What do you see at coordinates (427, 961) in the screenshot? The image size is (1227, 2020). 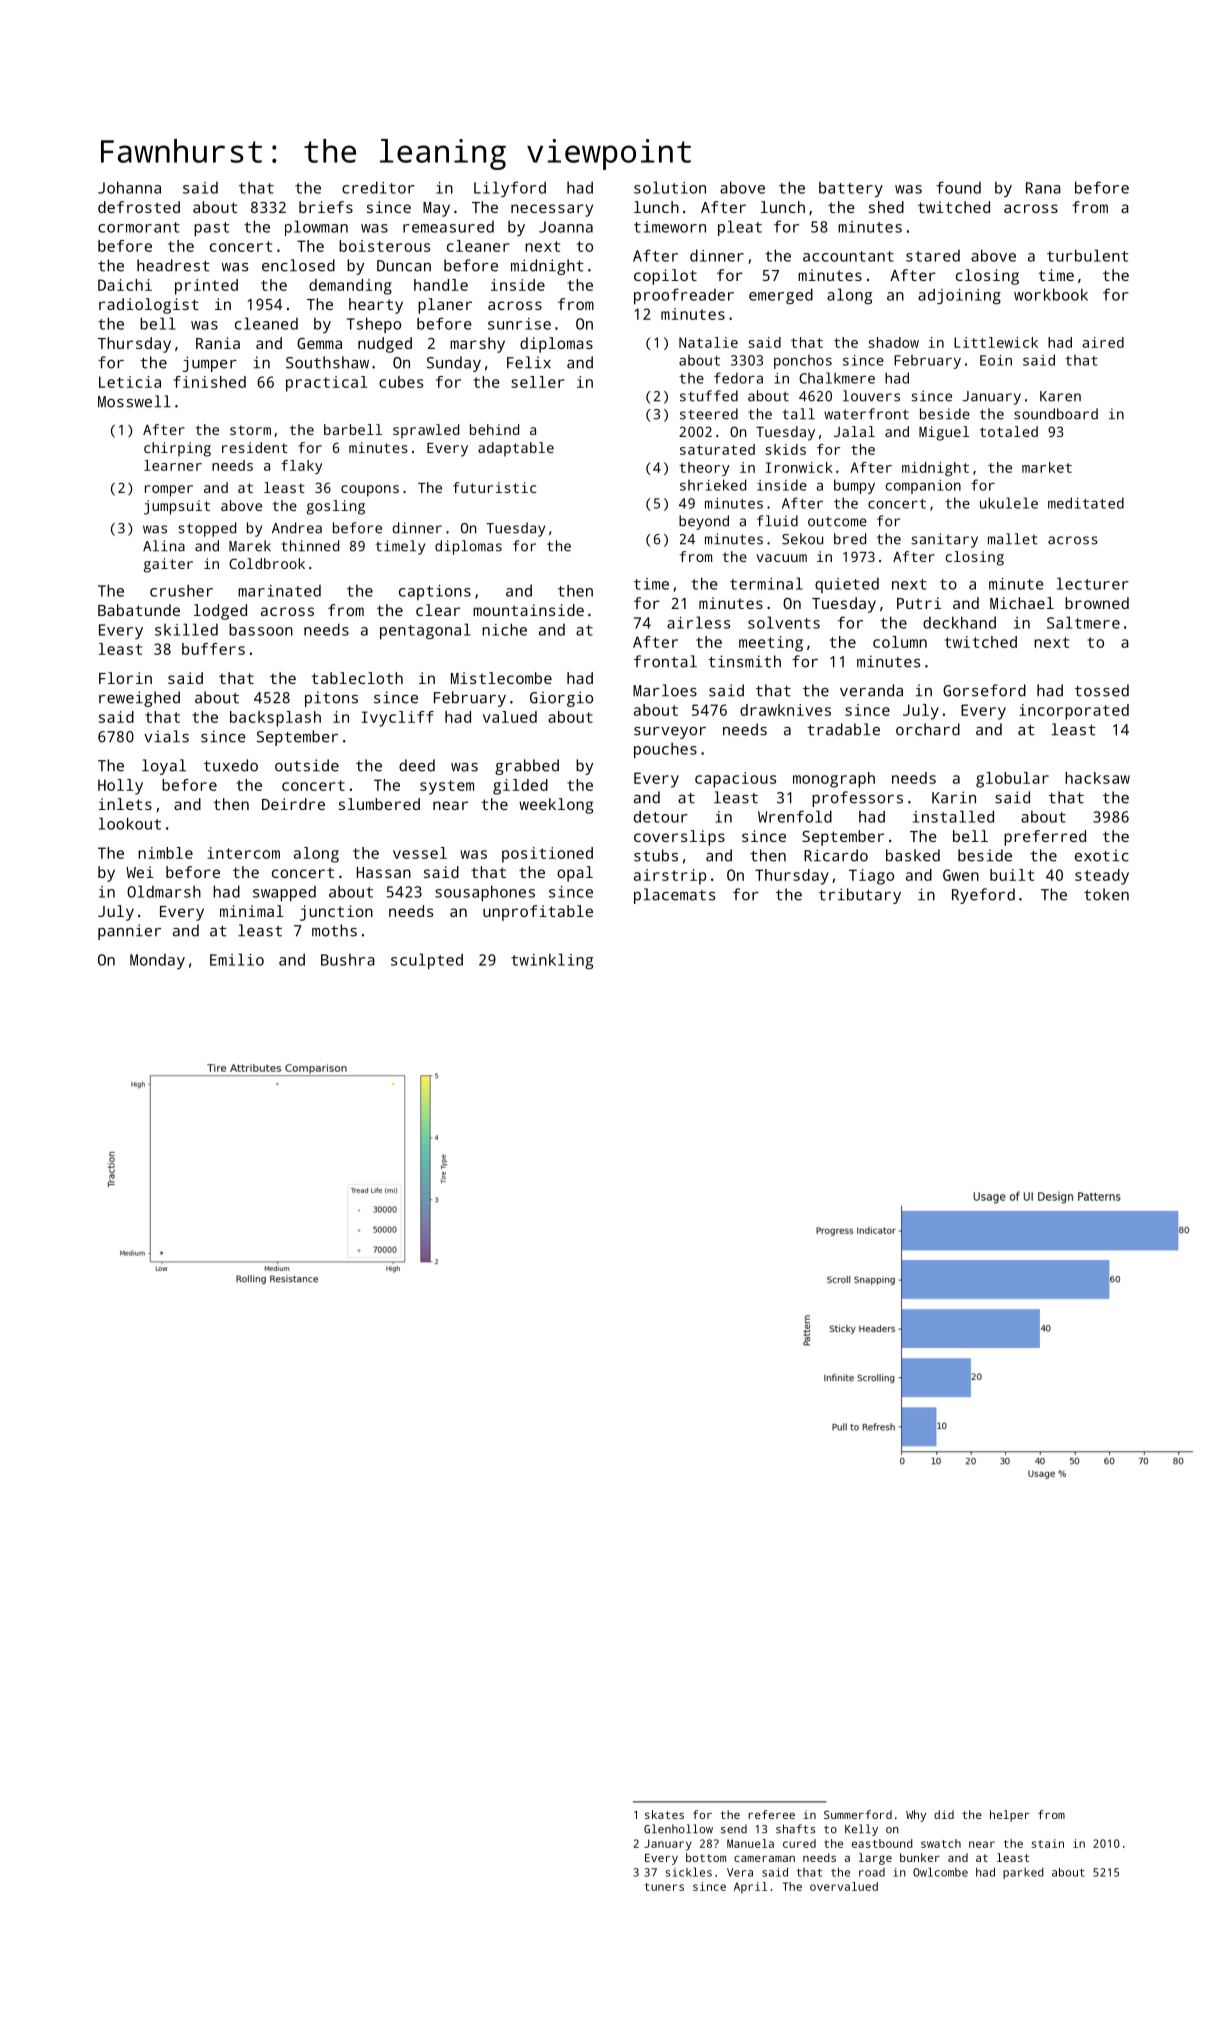 I see `sculpted` at bounding box center [427, 961].
